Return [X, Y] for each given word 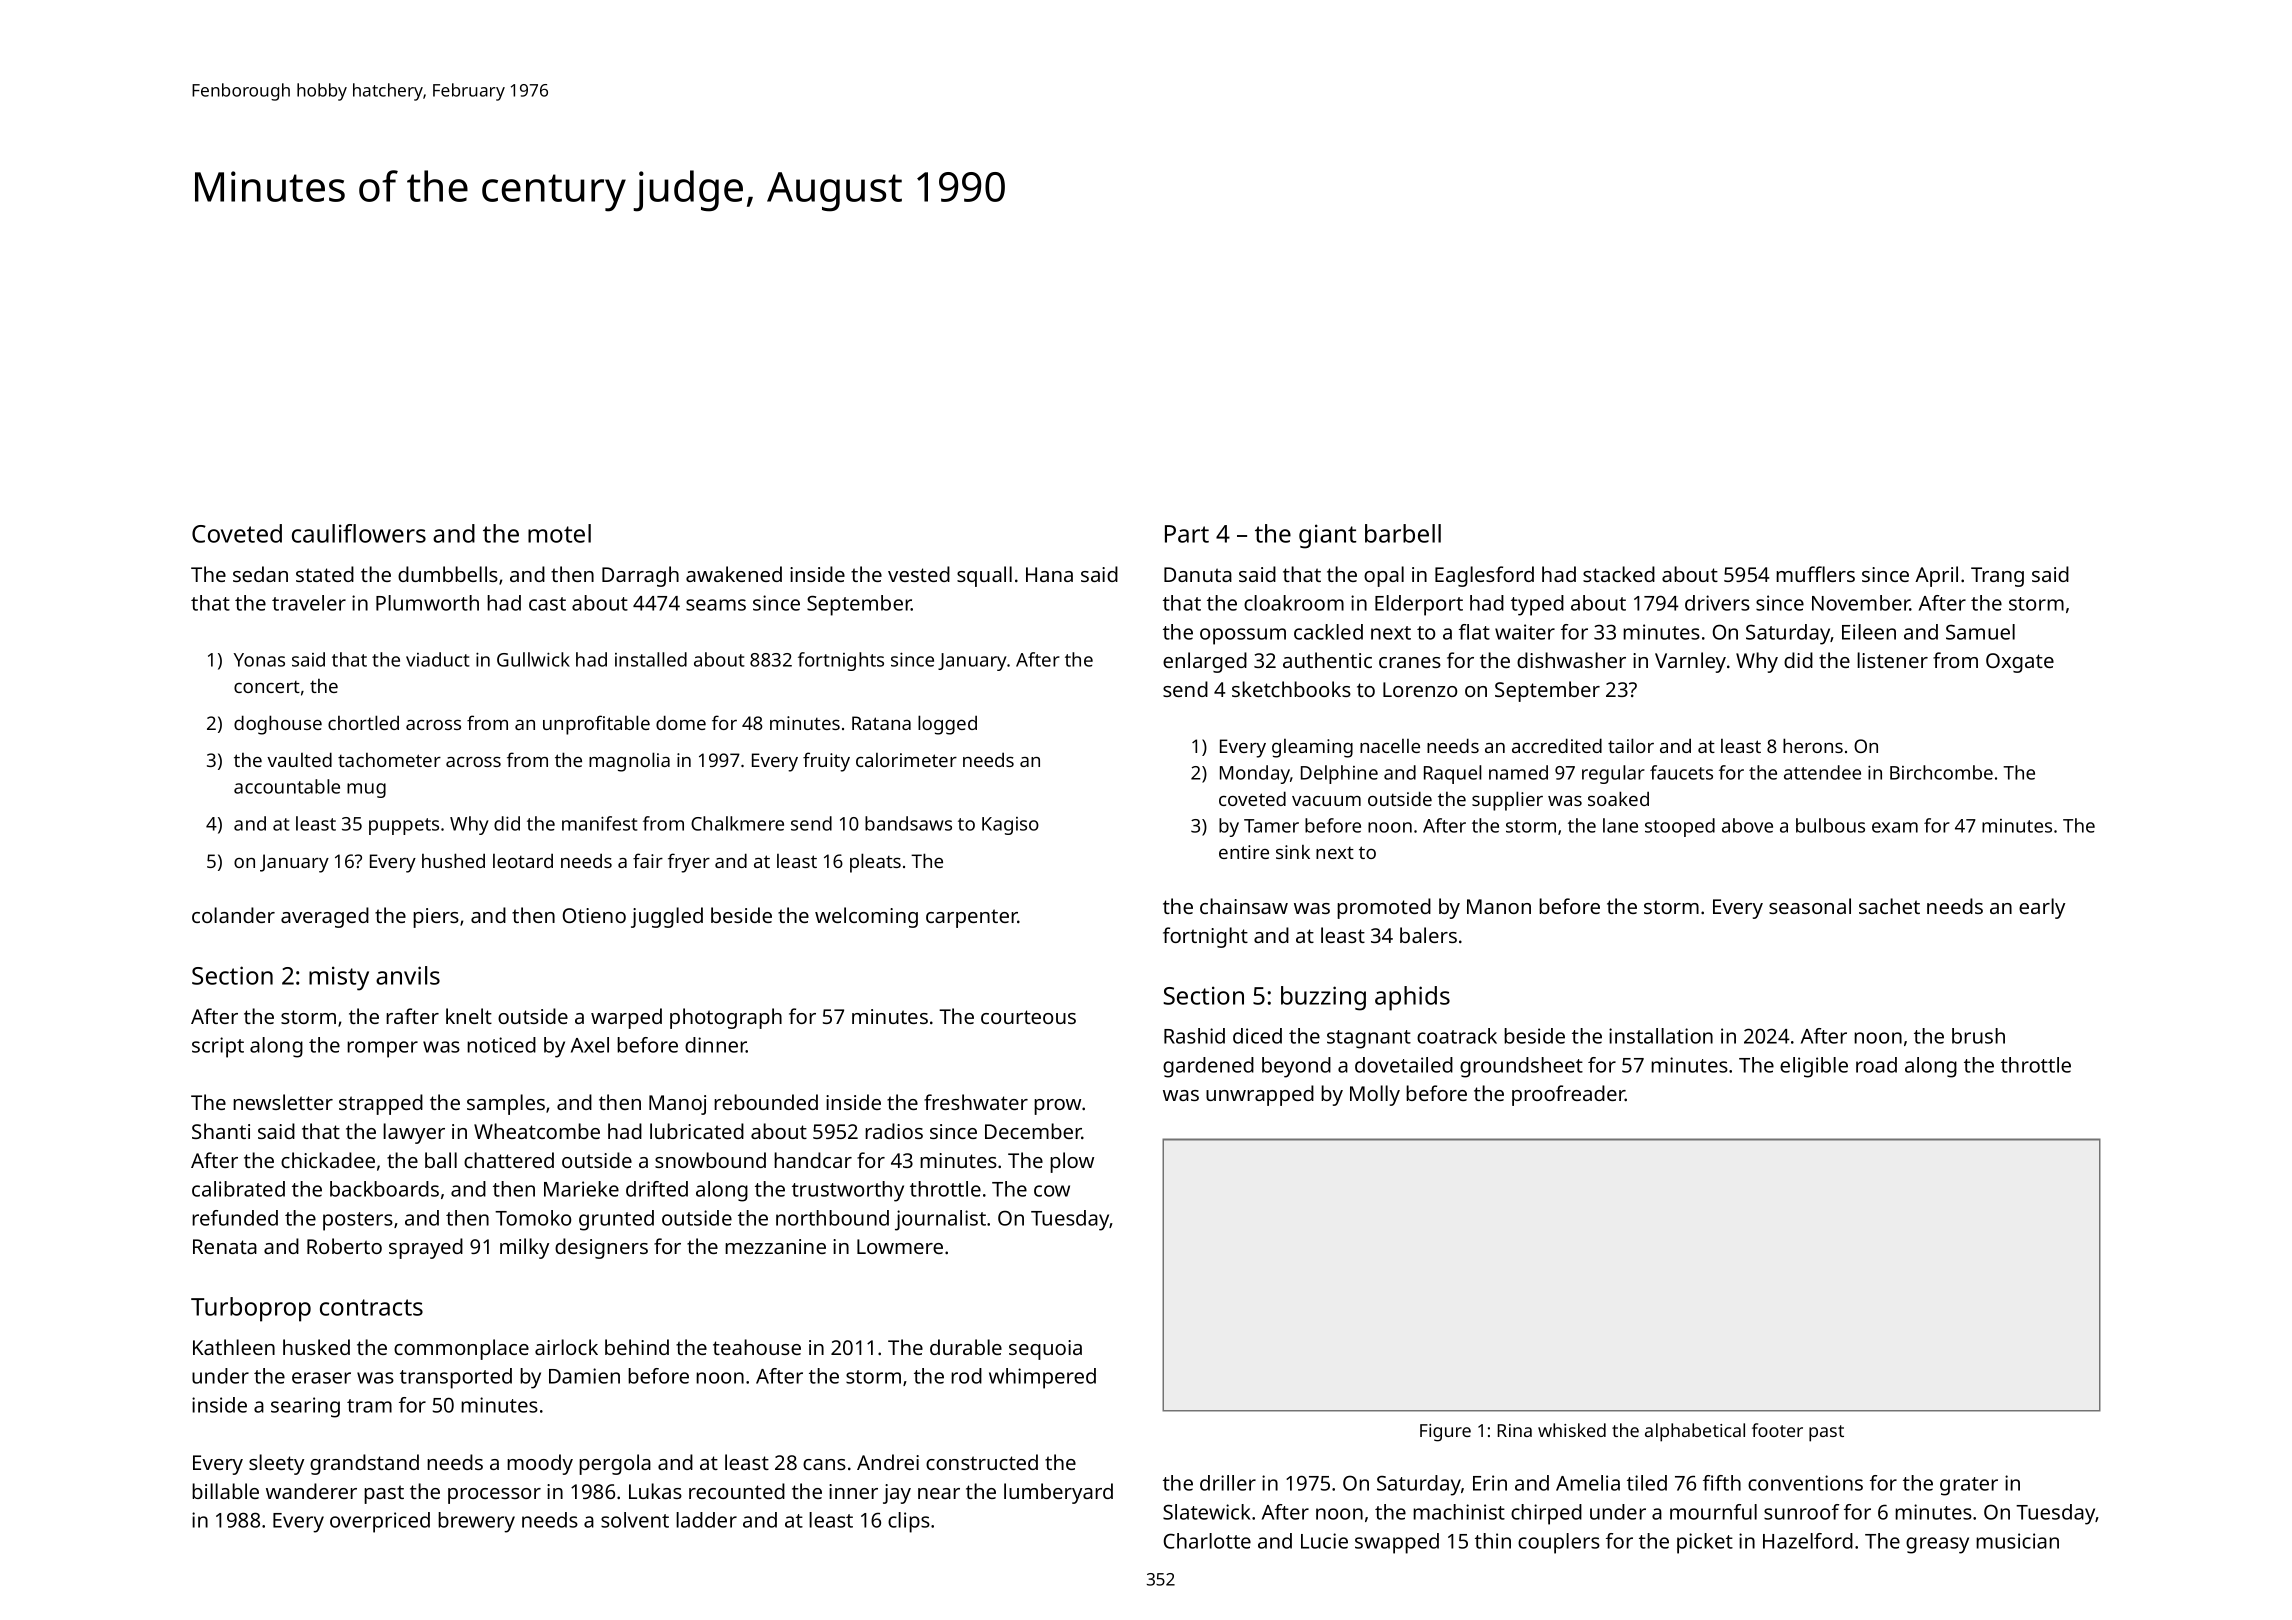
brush [1978, 1036]
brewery [476, 1522]
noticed [501, 1045]
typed [1537, 605]
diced [1257, 1036]
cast [547, 604]
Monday [1255, 774]
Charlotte [1207, 1541]
